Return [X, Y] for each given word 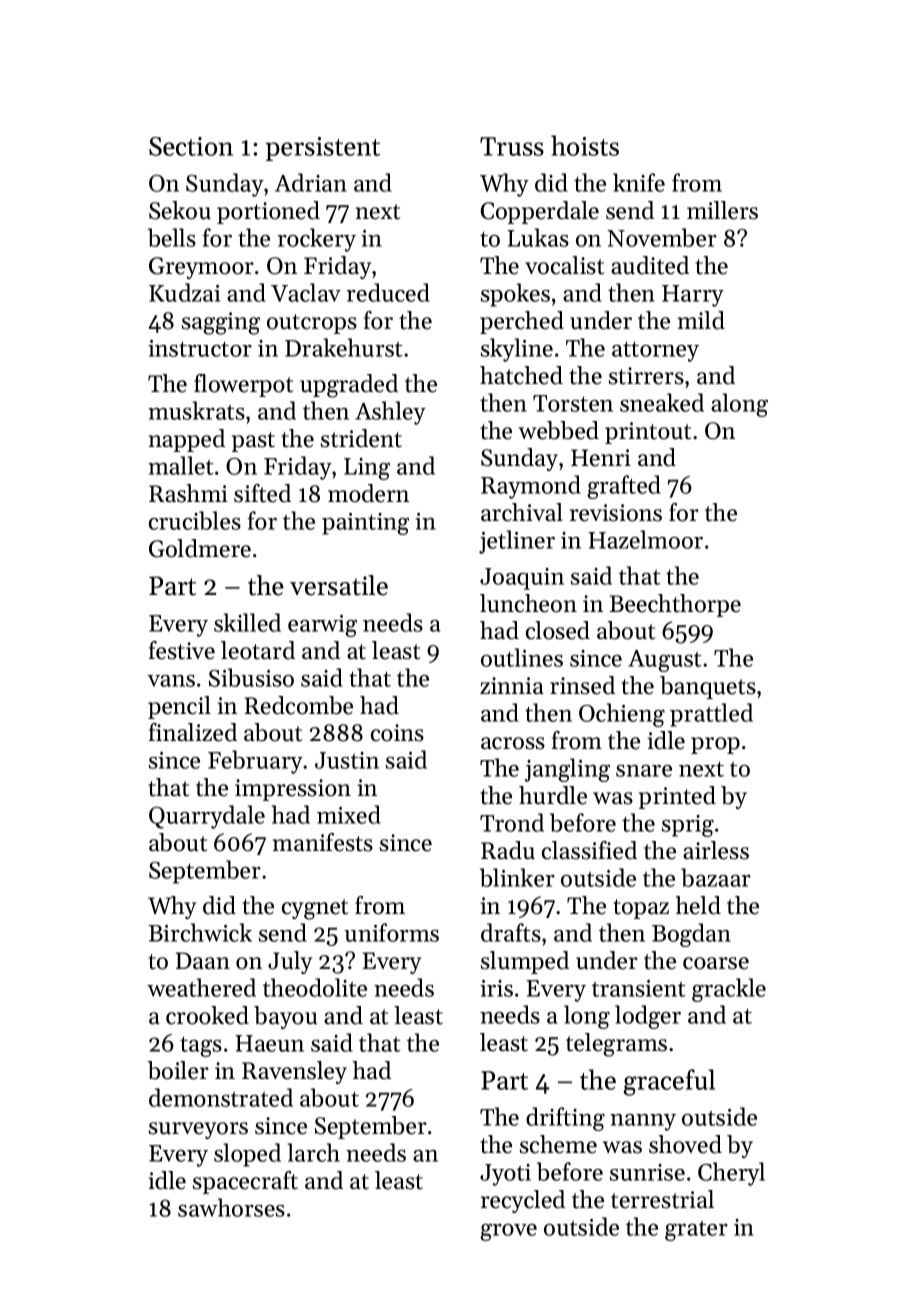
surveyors [198, 1130]
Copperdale [540, 212]
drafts [511, 932]
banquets [708, 687]
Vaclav [306, 292]
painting [365, 524]
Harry [693, 296]
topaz [641, 909]
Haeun [269, 1043]
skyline [517, 350]
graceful [669, 1082]
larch [314, 1152]
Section [191, 146]
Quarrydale [207, 817]
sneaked [662, 402]
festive [182, 650]
